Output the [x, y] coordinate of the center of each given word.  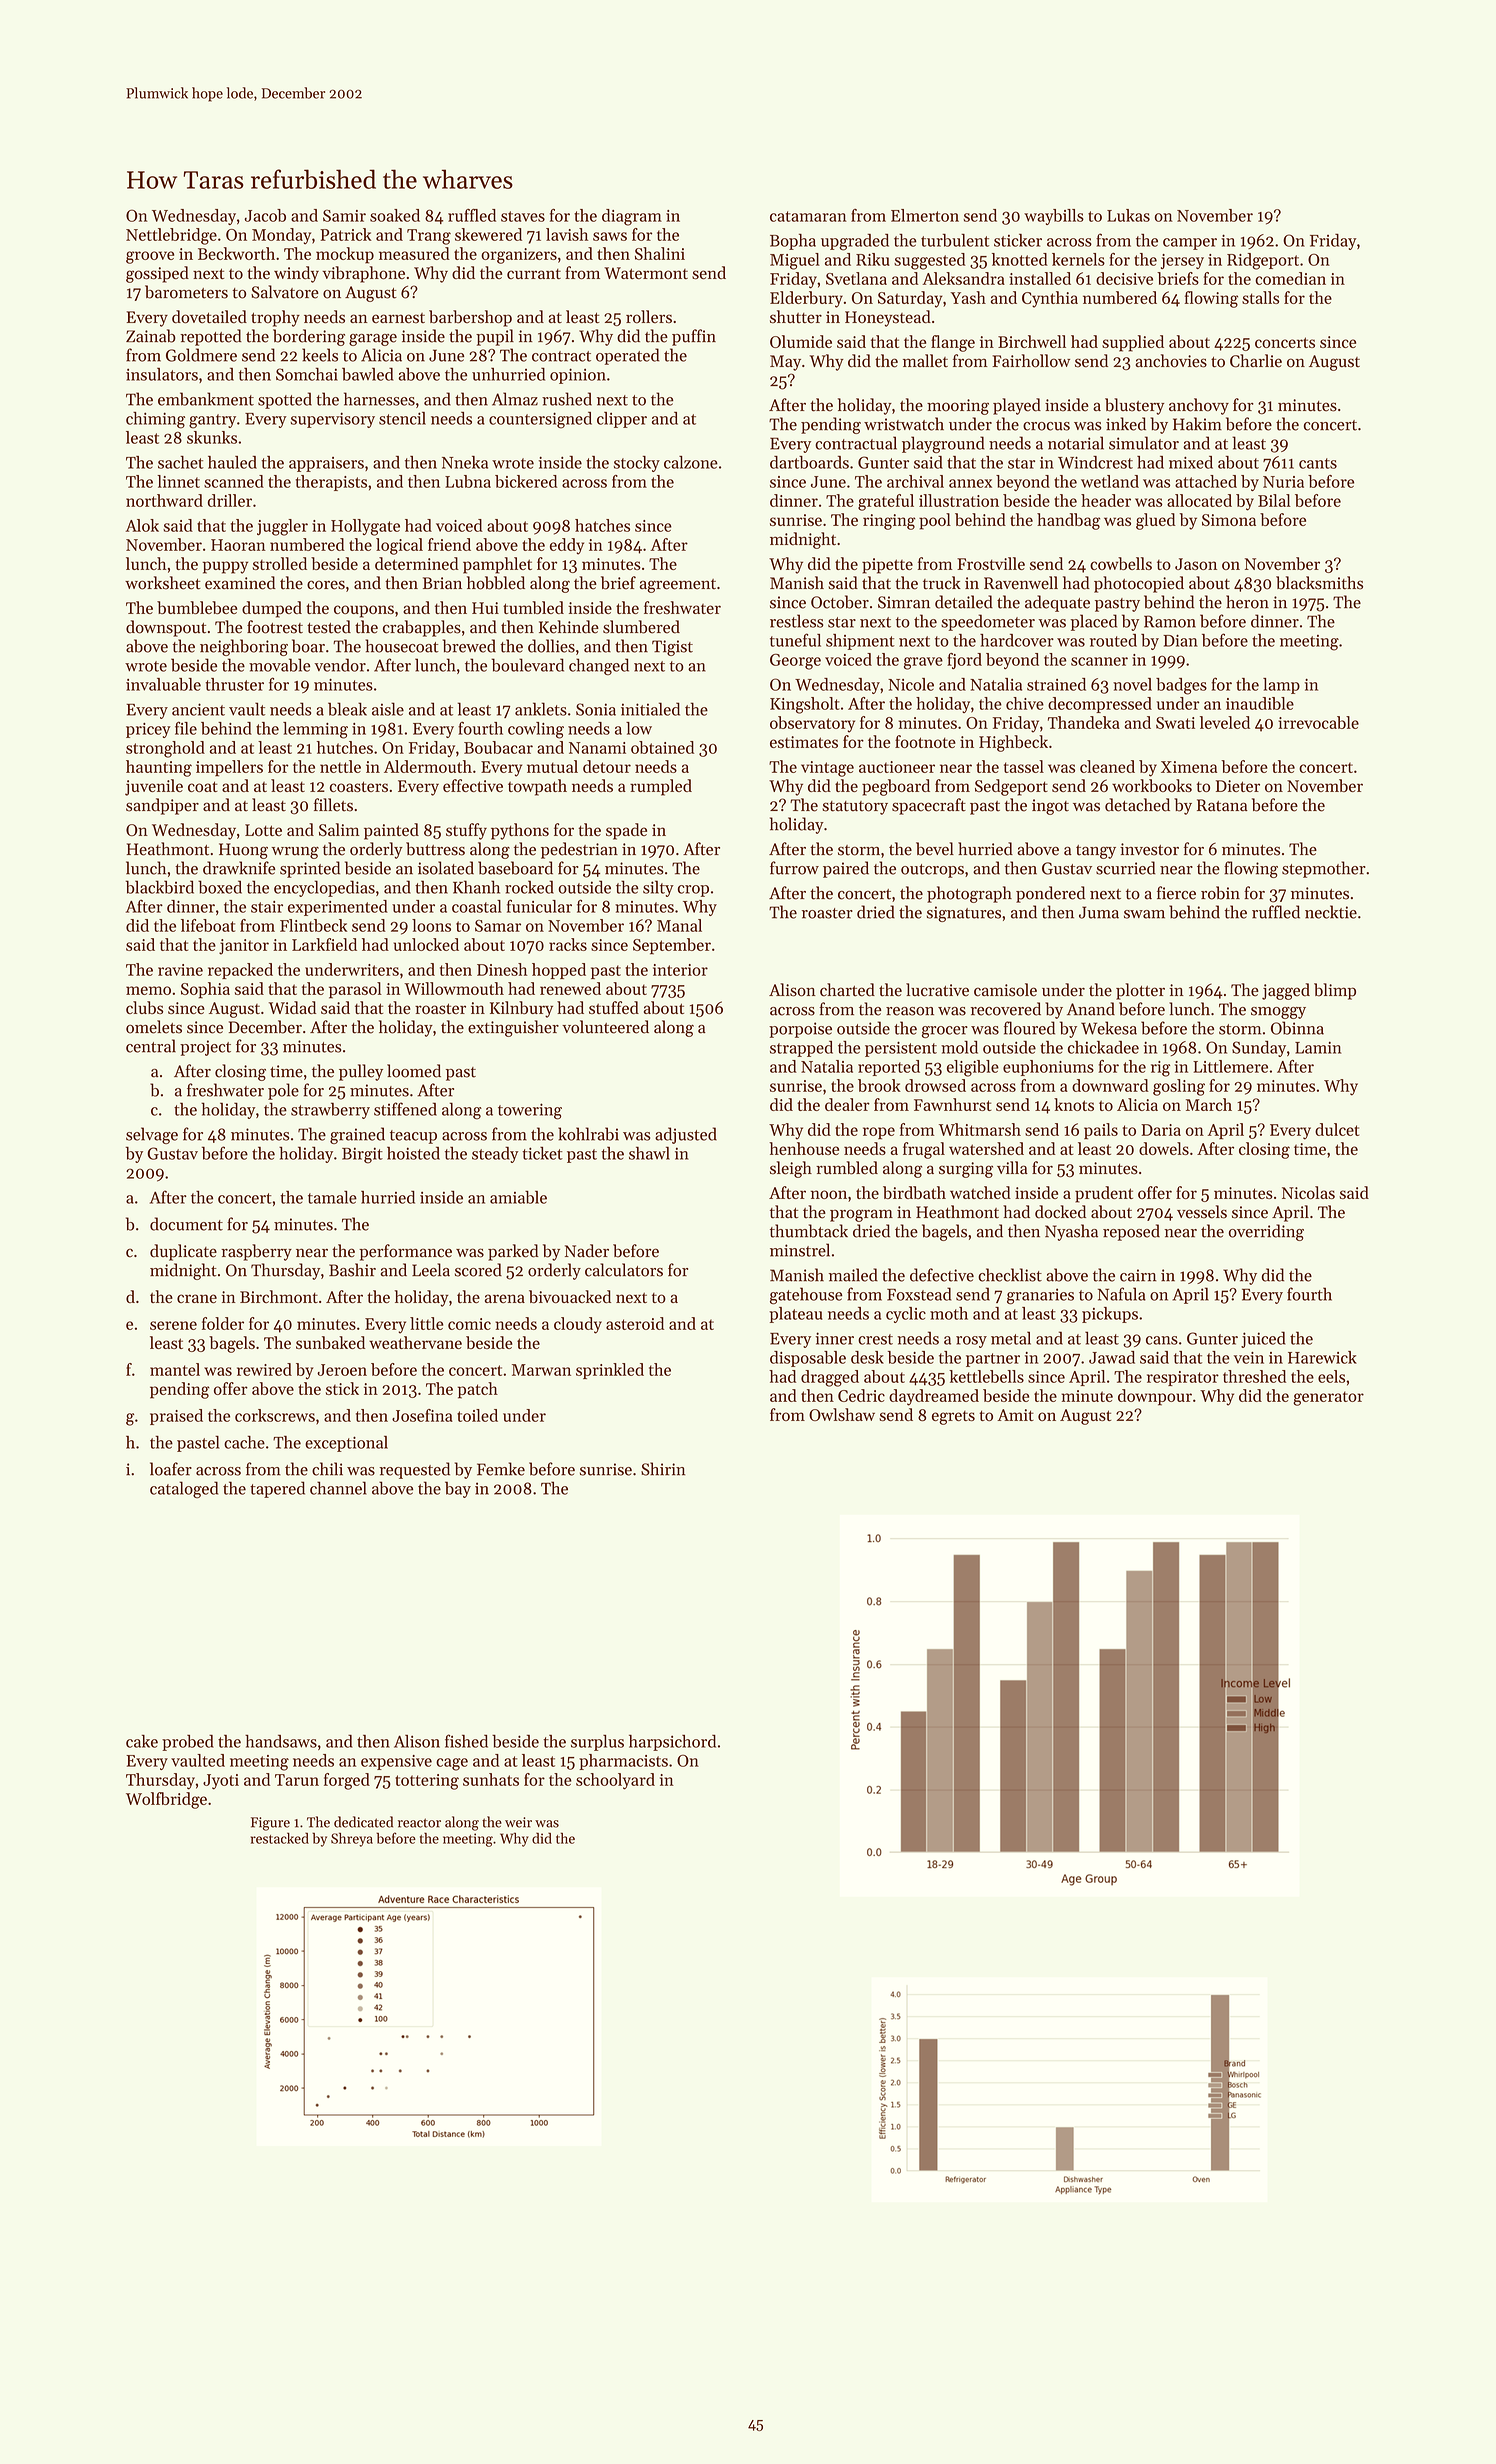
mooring [958, 407]
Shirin [663, 1469]
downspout [166, 628]
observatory [812, 724]
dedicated [363, 1822]
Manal [679, 925]
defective [942, 1275]
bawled [368, 374]
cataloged [184, 1490]
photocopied [1139, 584]
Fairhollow [1031, 361]
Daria [1161, 1130]
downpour [1155, 1397]
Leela [431, 1270]
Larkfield [324, 944]
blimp [1335, 991]
